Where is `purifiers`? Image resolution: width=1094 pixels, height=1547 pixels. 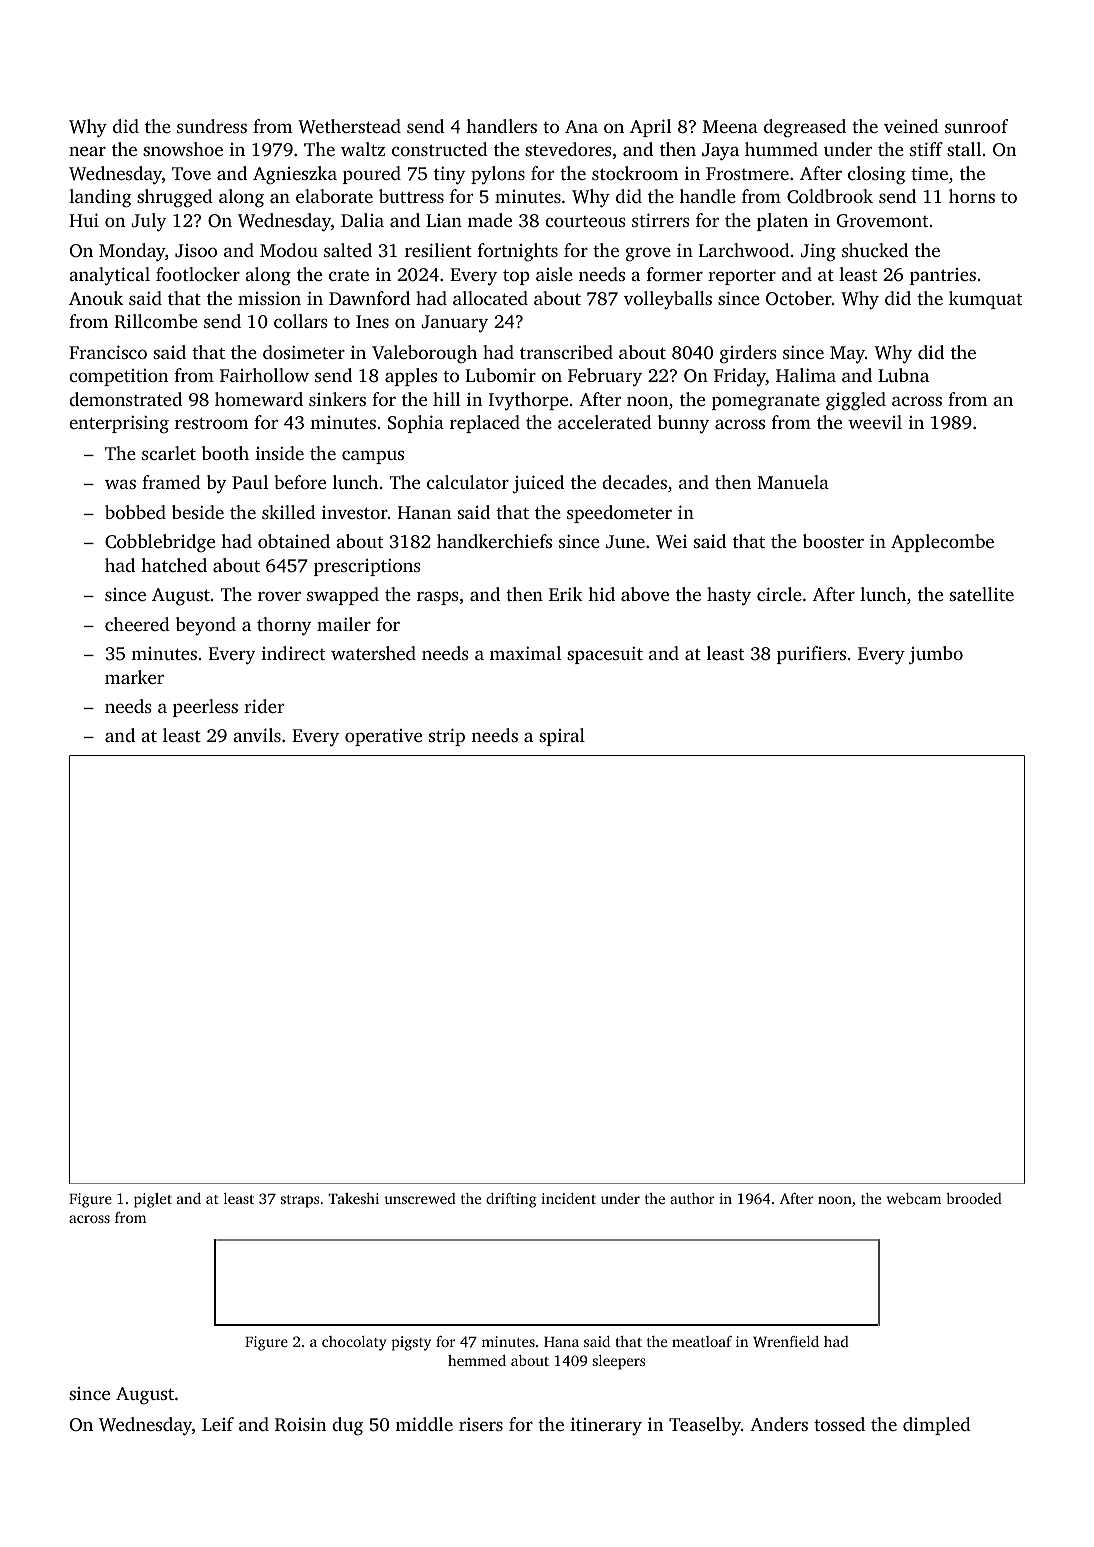
purifiers is located at coordinates (811, 655).
